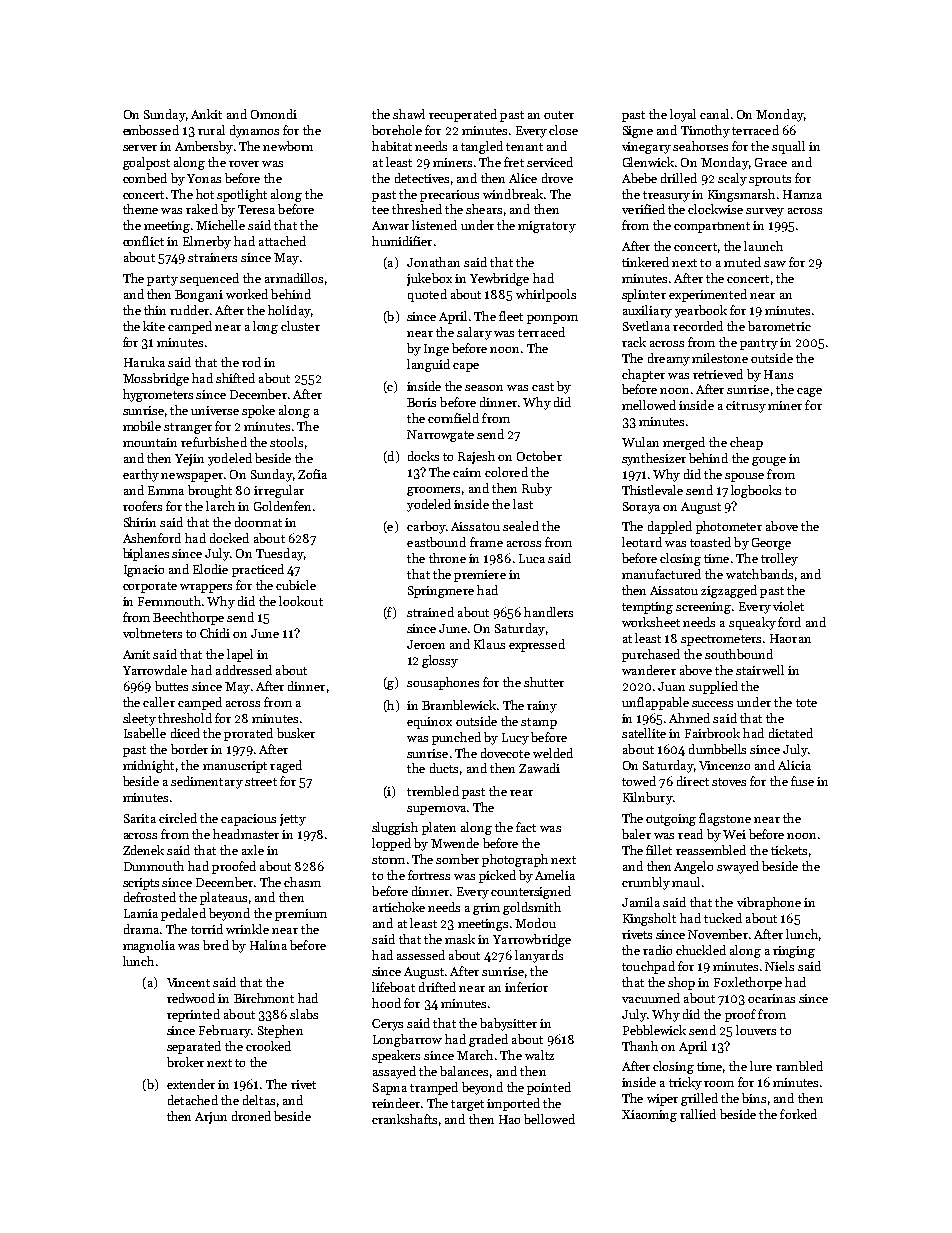  What do you see at coordinates (404, 1119) in the screenshot?
I see `crankshafts` at bounding box center [404, 1119].
